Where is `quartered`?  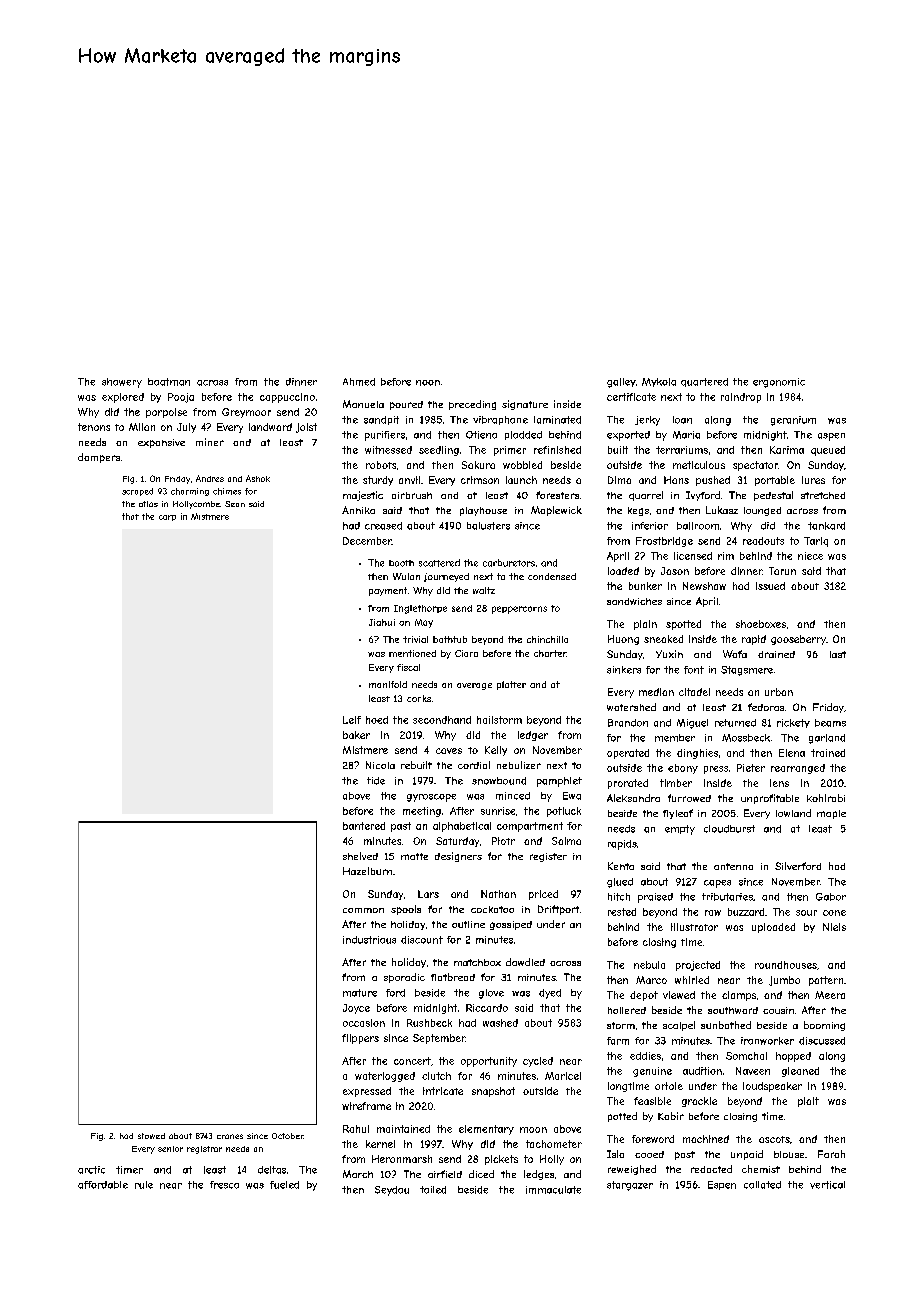 quartered is located at coordinates (704, 382).
